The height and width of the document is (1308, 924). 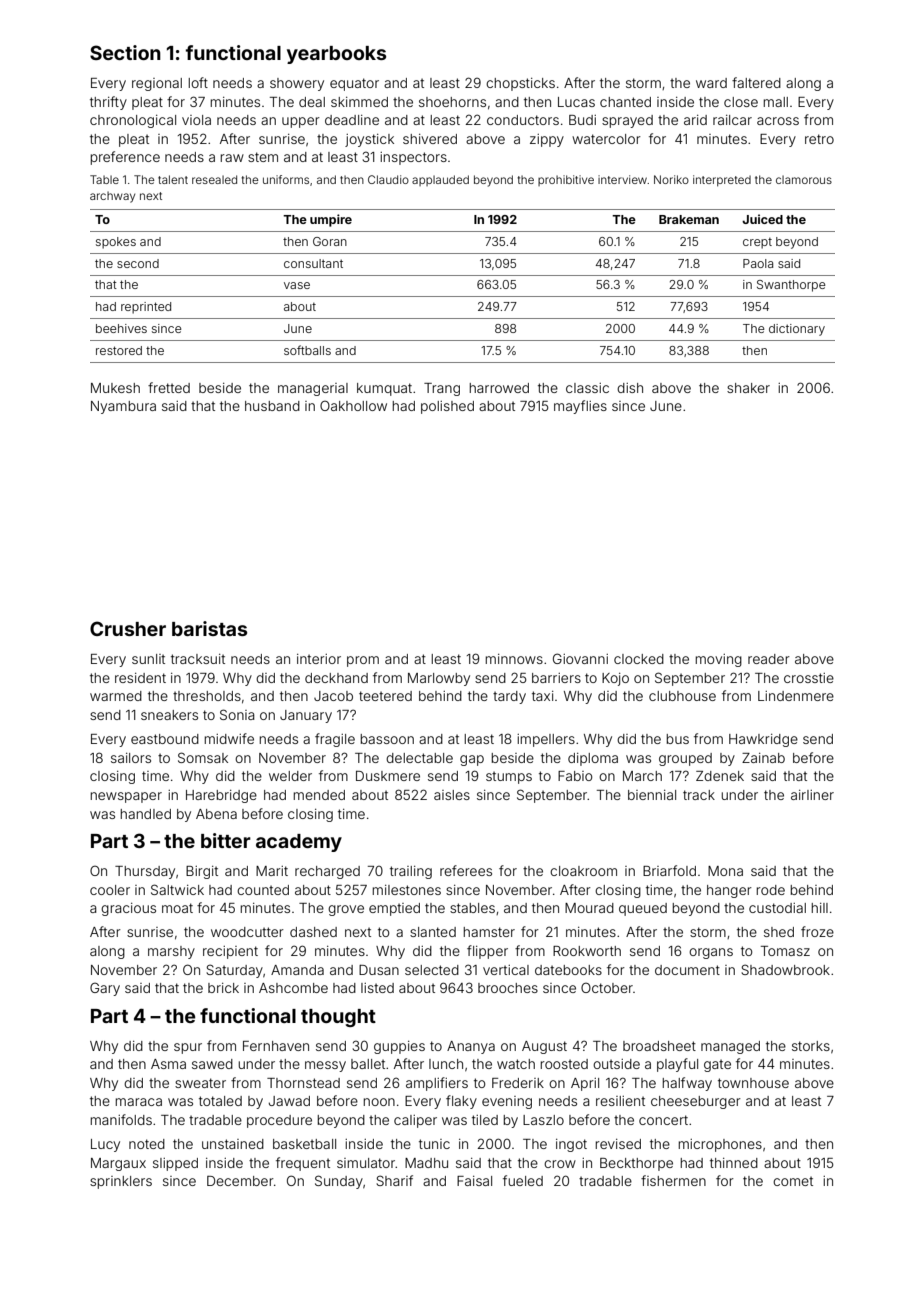 What do you see at coordinates (128, 628) in the document?
I see `Crusher` at bounding box center [128, 628].
